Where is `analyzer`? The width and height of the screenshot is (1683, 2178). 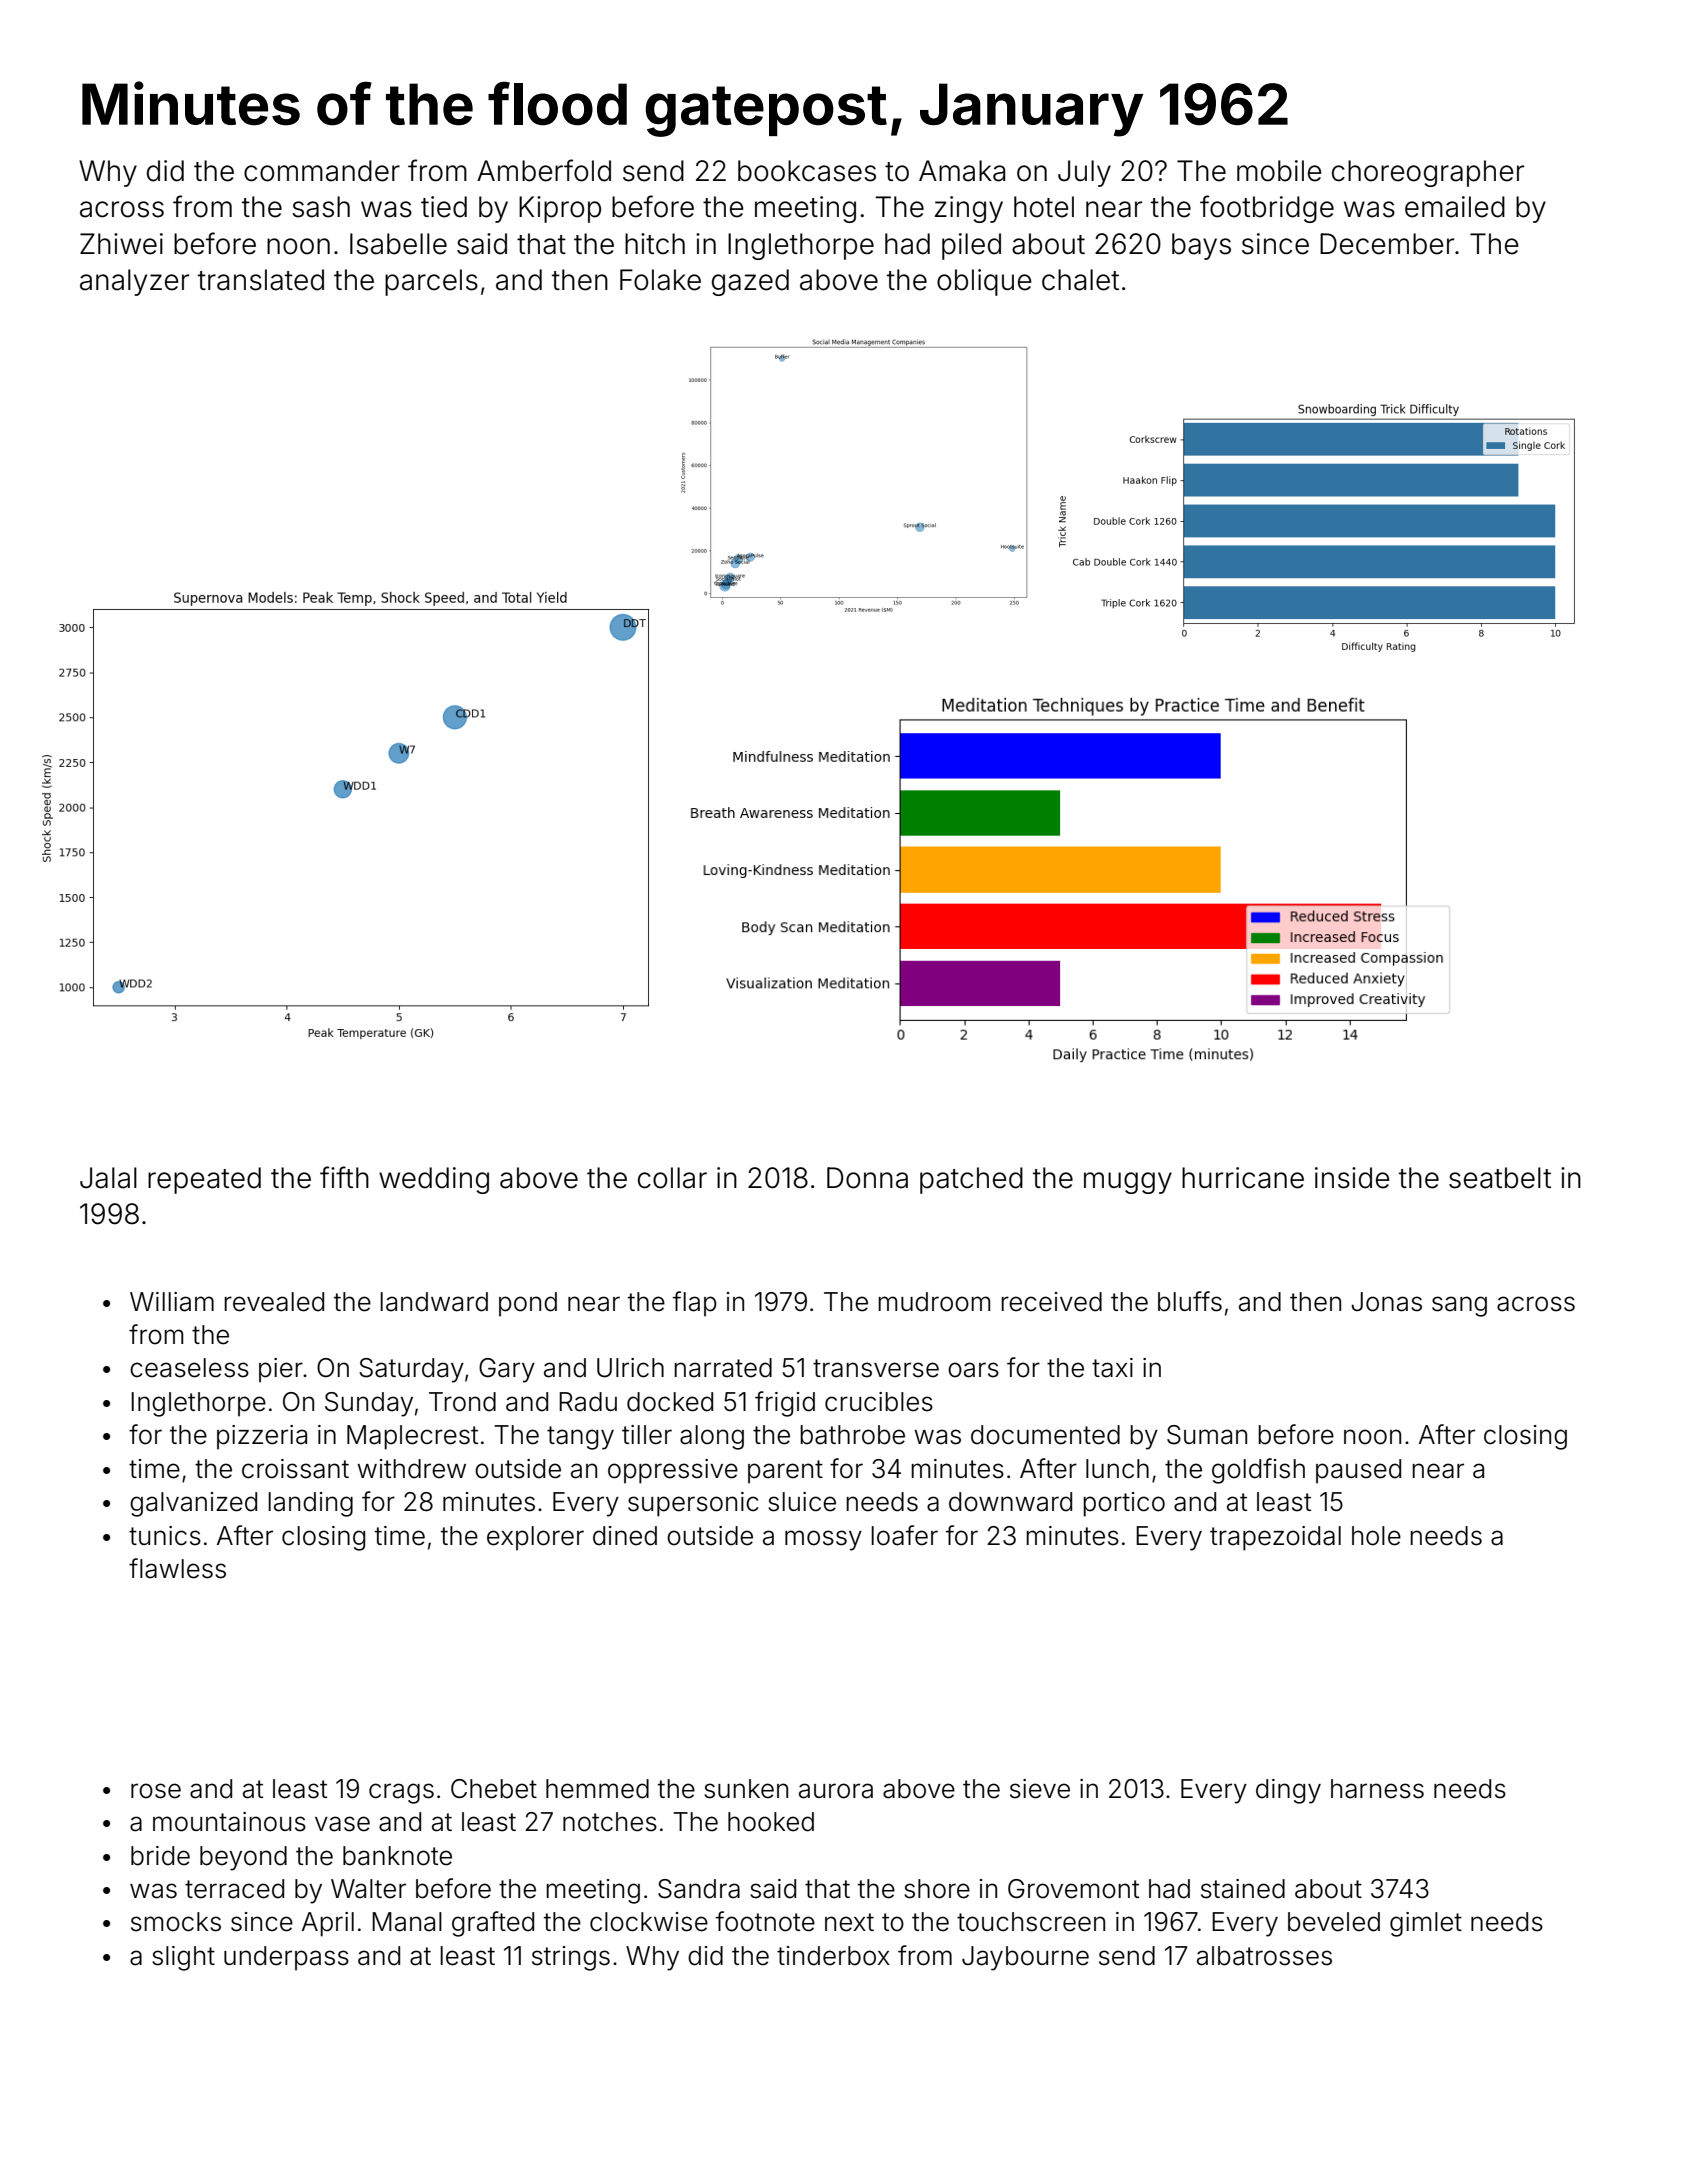
analyzer is located at coordinates (134, 282).
